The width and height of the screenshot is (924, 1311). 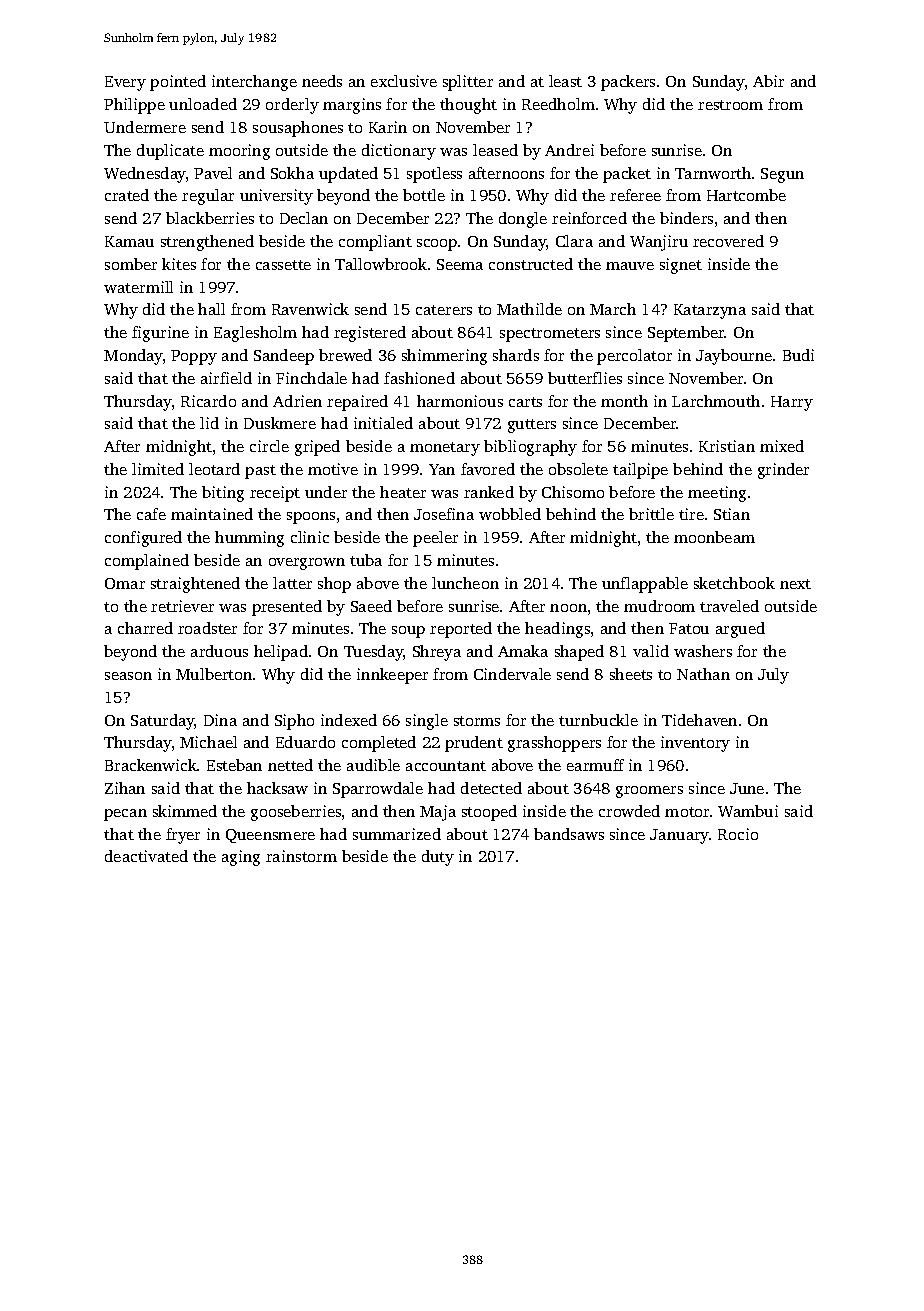 What do you see at coordinates (628, 83) in the screenshot?
I see `packers` at bounding box center [628, 83].
